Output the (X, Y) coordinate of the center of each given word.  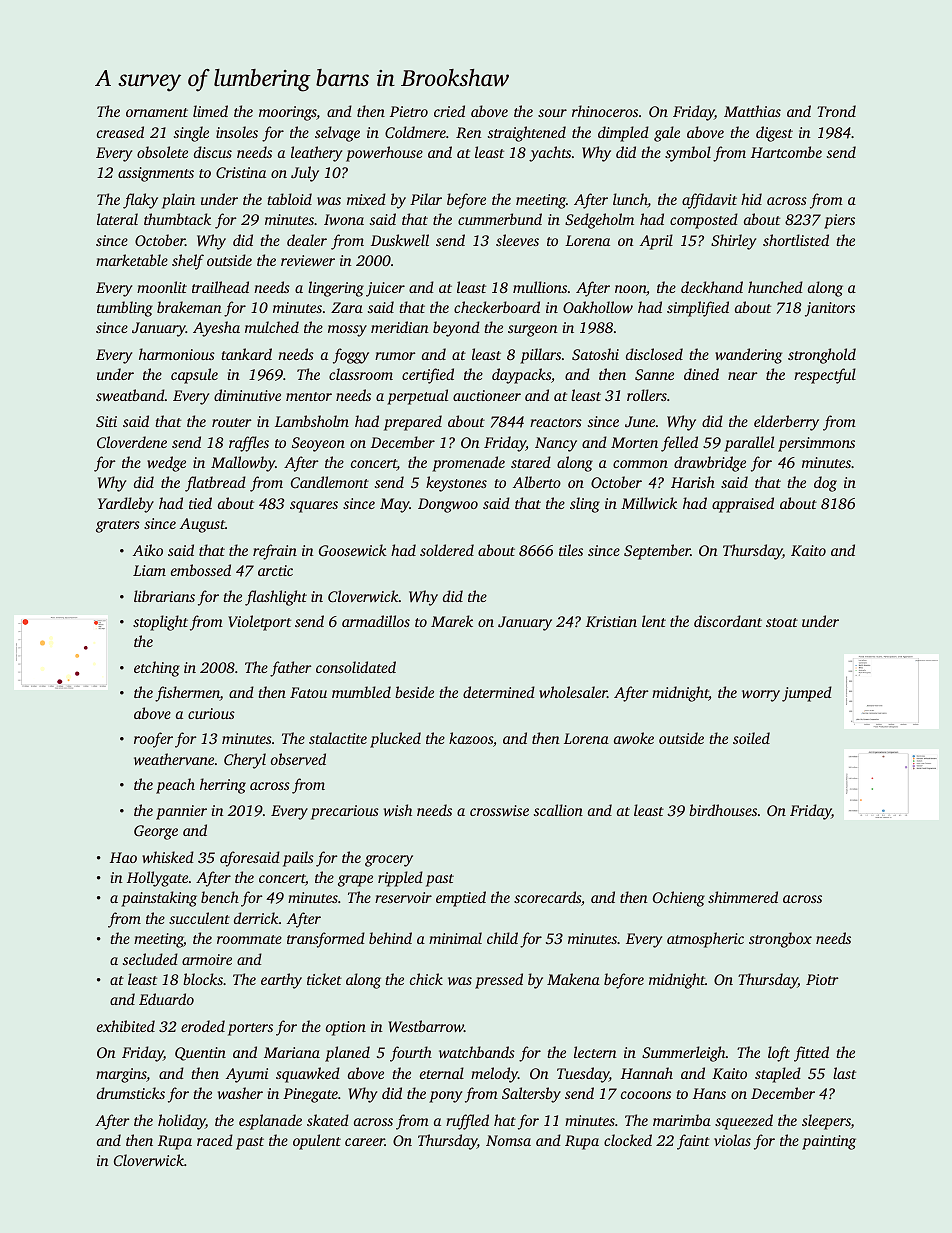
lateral (117, 219)
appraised (743, 505)
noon (630, 289)
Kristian (611, 621)
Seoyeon (318, 444)
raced (215, 1140)
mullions (540, 287)
